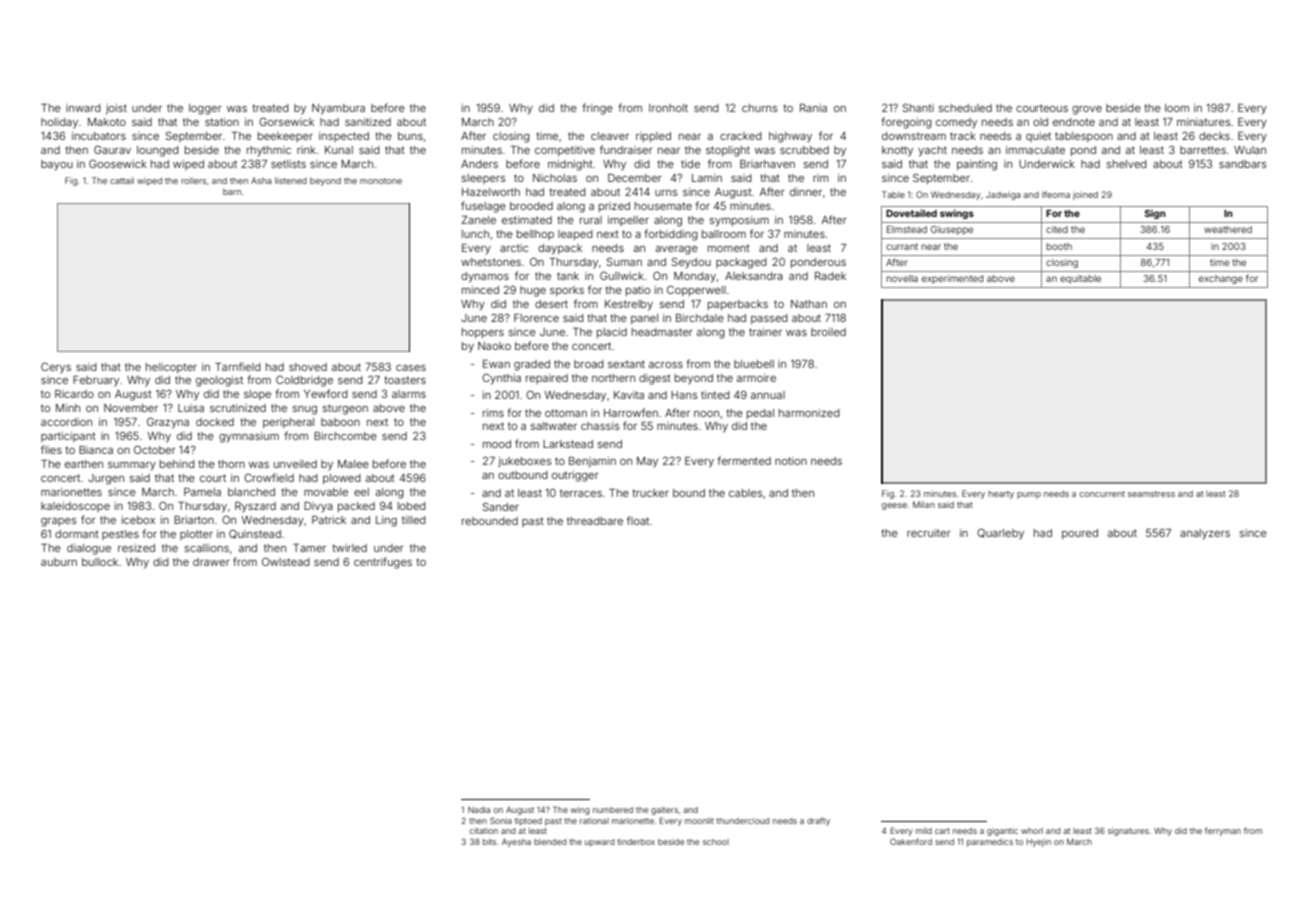  I want to click on bits, so click(489, 842).
